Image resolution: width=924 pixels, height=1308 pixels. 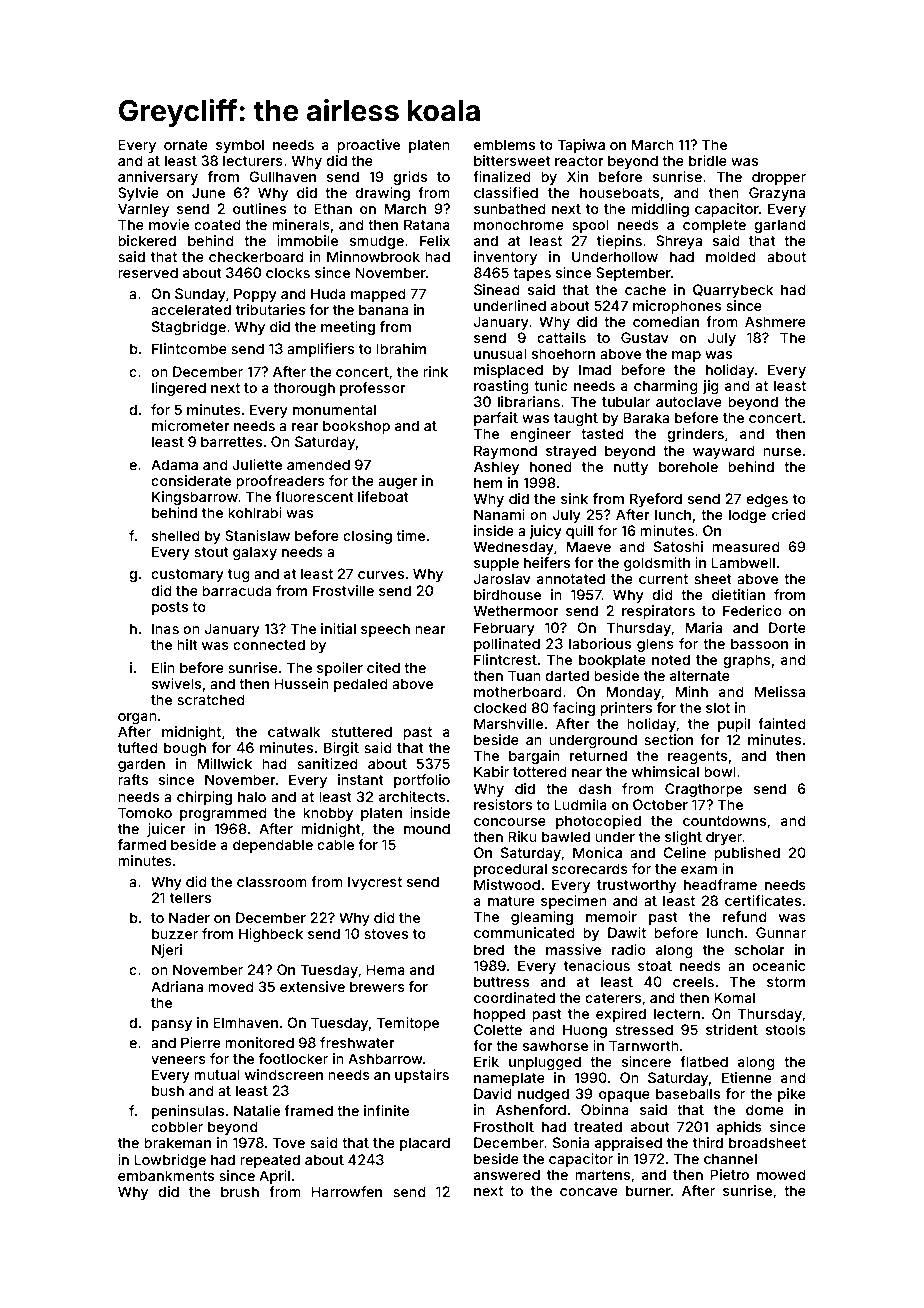 What do you see at coordinates (427, 828) in the screenshot?
I see `mound` at bounding box center [427, 828].
